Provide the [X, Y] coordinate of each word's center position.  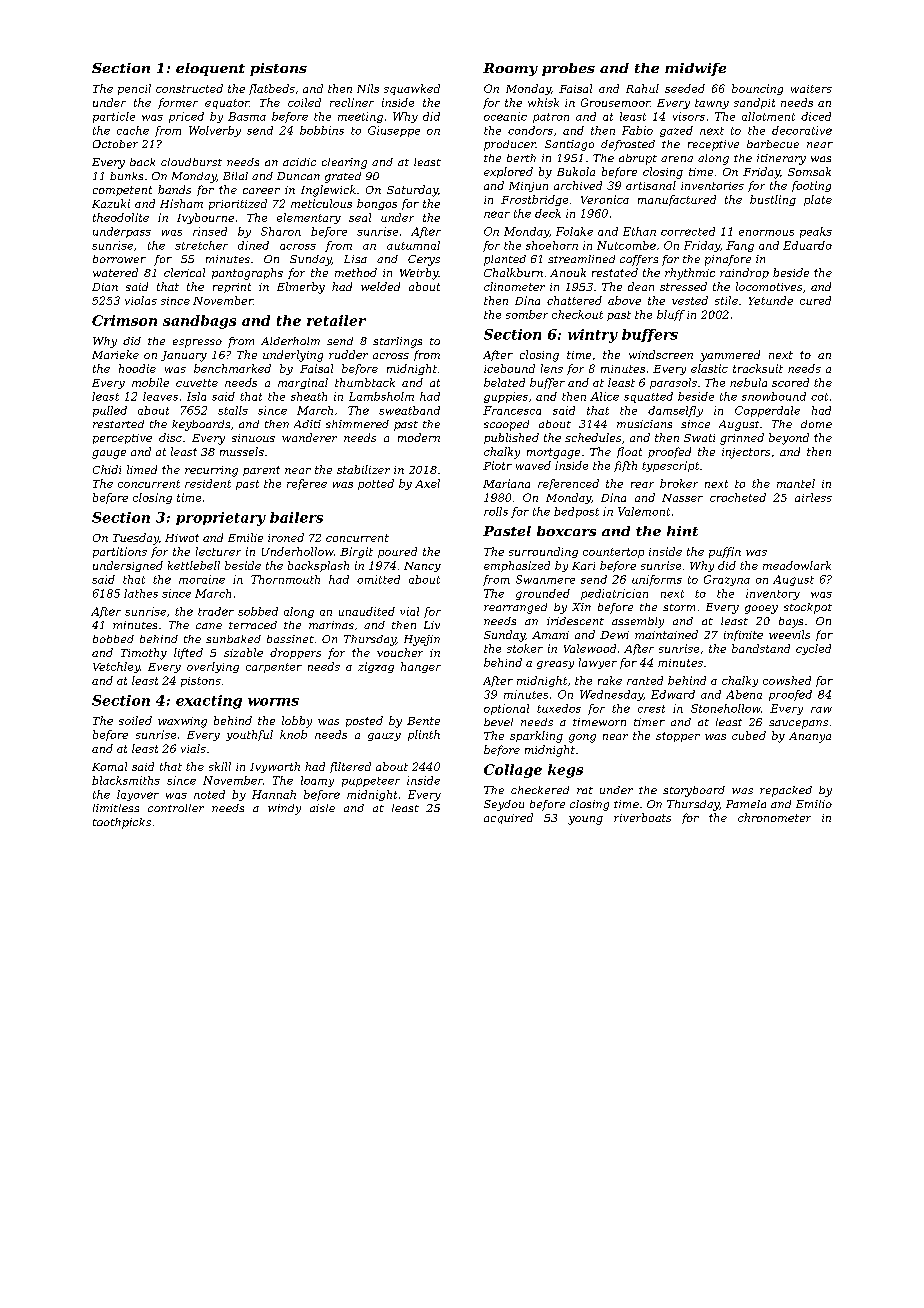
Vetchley [116, 667]
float [629, 452]
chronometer [774, 817]
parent [261, 471]
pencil [134, 89]
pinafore [728, 260]
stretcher [201, 245]
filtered [350, 767]
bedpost [576, 512]
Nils [368, 88]
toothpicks [122, 823]
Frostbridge [534, 200]
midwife [695, 69]
